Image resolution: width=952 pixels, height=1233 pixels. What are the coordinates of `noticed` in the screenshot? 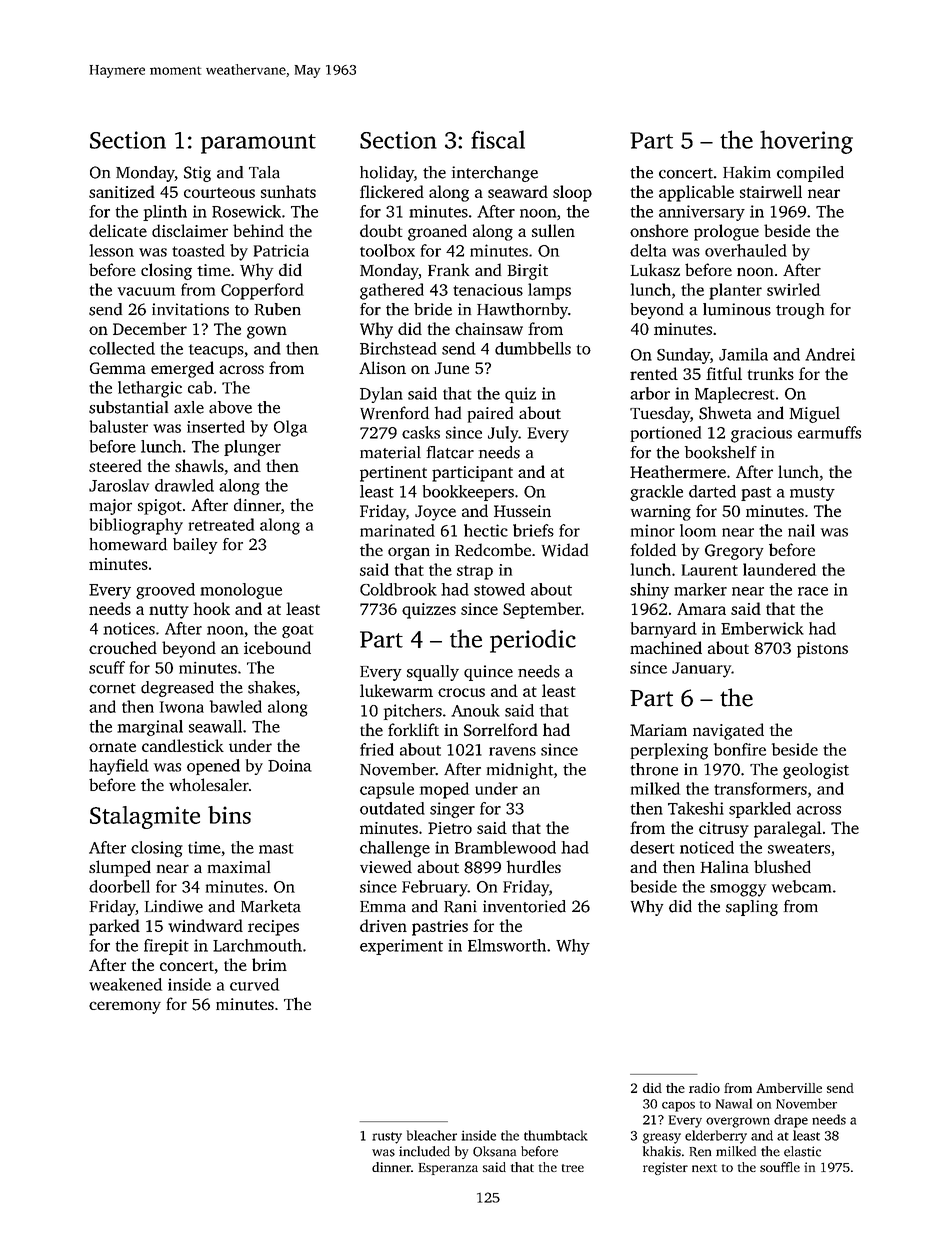 It's located at (707, 847).
